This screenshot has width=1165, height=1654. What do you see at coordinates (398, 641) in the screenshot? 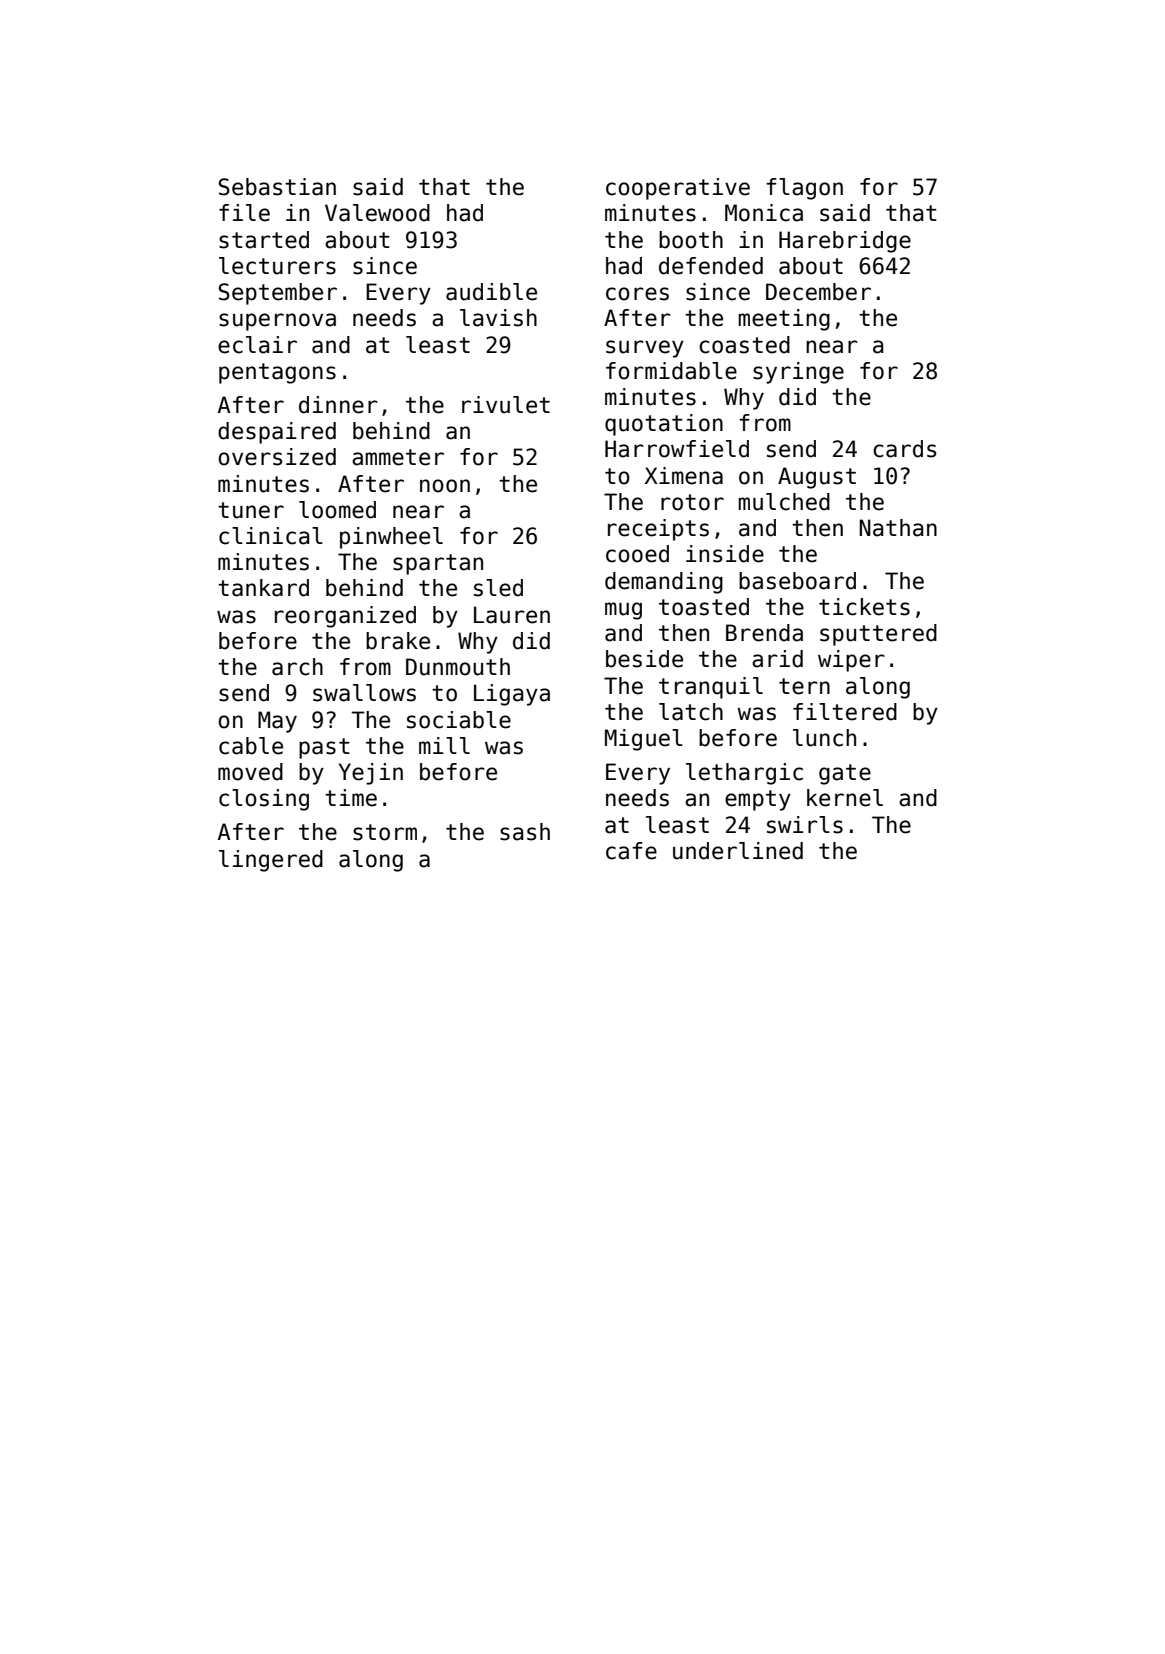
I see `brake` at bounding box center [398, 641].
